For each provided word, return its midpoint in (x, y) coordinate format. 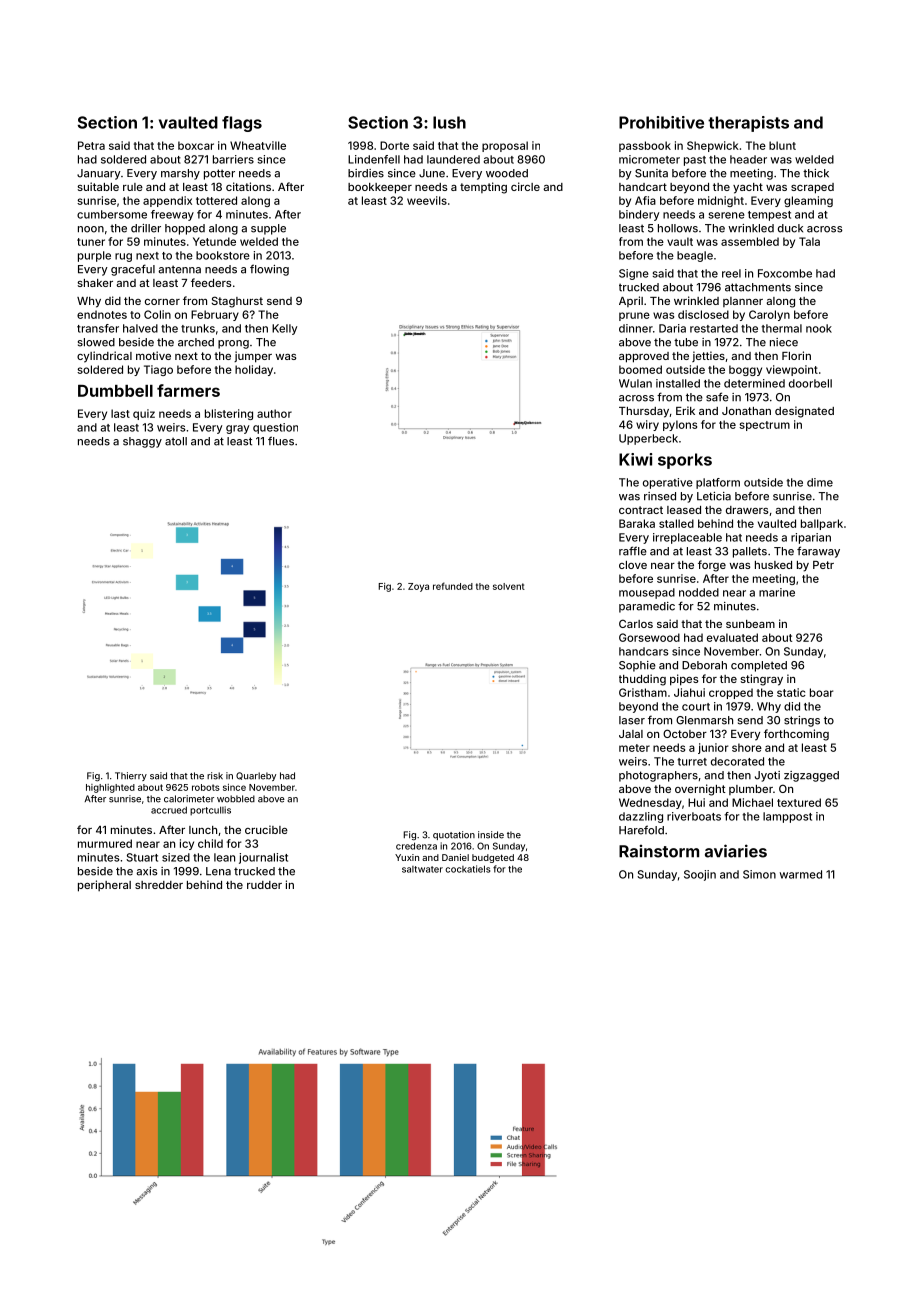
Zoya (418, 587)
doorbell (810, 383)
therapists (748, 124)
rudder (264, 885)
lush (449, 122)
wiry (647, 425)
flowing (269, 270)
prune (634, 316)
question (275, 428)
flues (281, 441)
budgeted (493, 858)
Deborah (704, 665)
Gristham (643, 692)
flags (242, 124)
